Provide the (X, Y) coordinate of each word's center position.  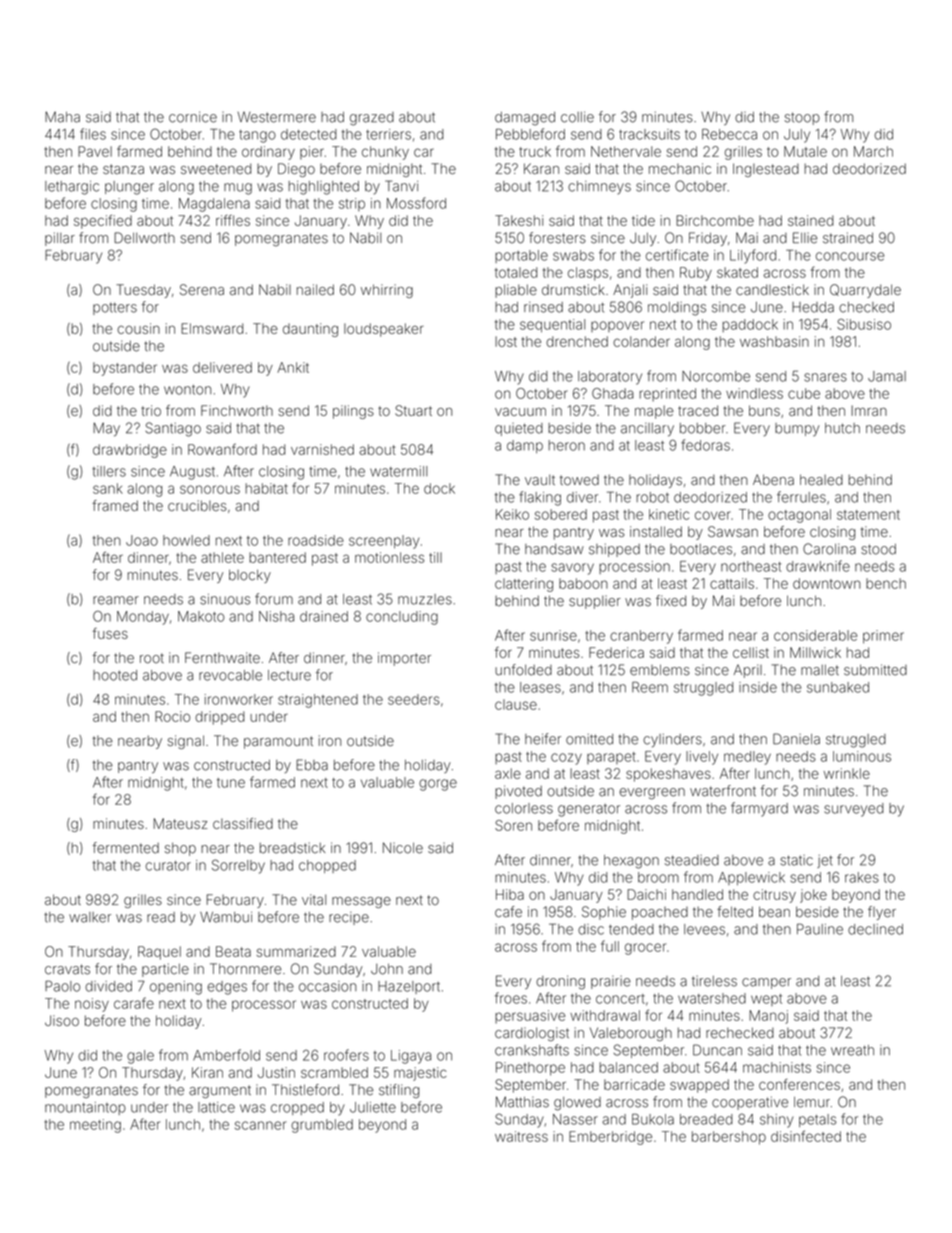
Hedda (813, 307)
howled (186, 540)
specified (103, 222)
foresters (557, 238)
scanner (260, 1125)
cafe (508, 912)
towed (579, 480)
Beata (233, 951)
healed (821, 480)
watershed (712, 998)
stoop (802, 118)
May (106, 430)
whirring (387, 291)
